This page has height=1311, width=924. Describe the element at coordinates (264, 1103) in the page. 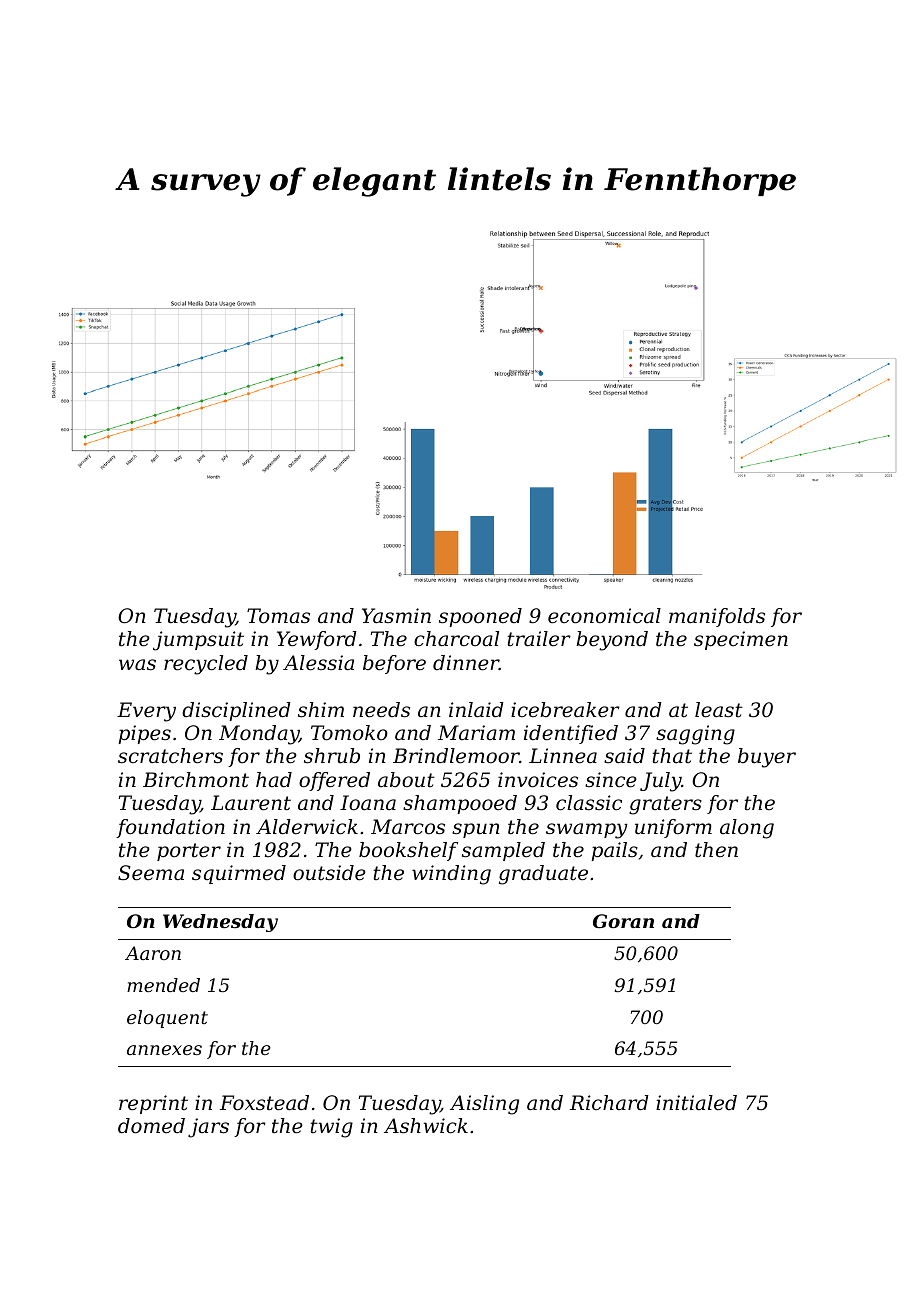

I see `Foxstead` at that location.
